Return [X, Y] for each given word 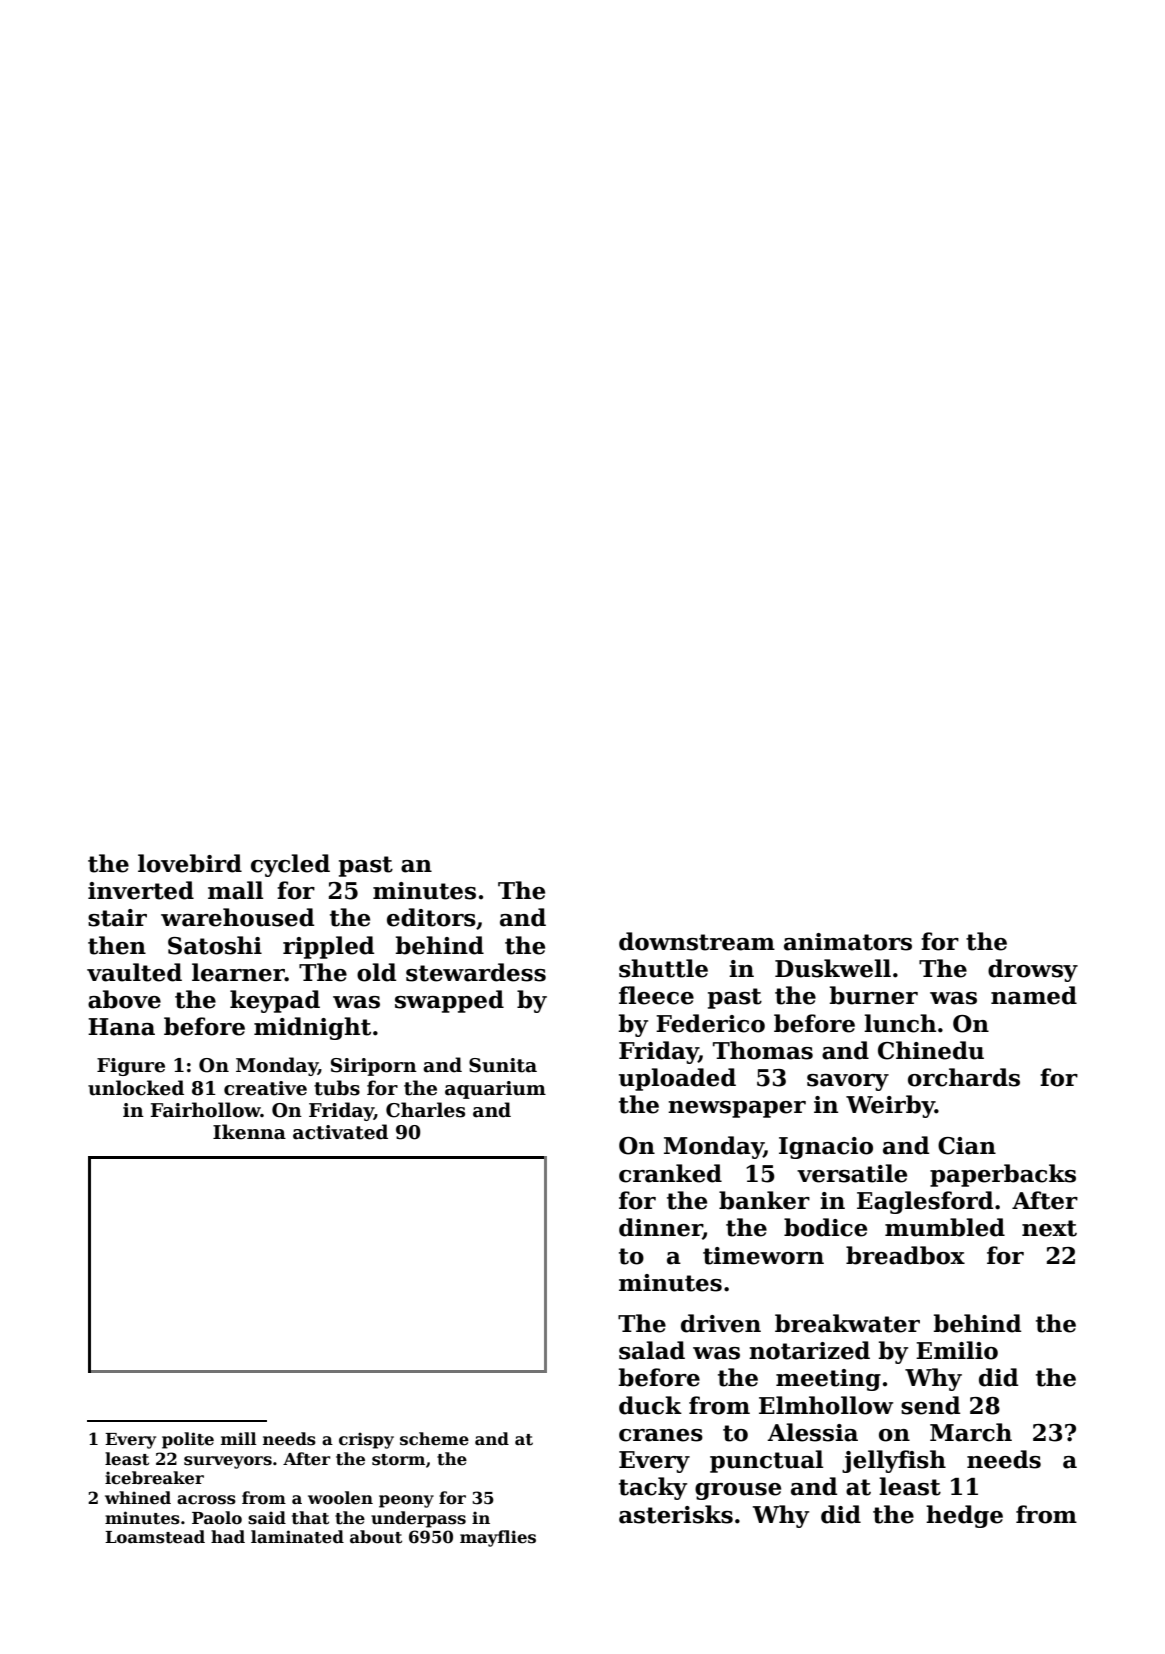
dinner [661, 1228]
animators [848, 942]
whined [138, 1498]
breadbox [905, 1255]
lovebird [190, 863]
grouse [738, 1491]
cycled [290, 865]
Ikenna [249, 1132]
